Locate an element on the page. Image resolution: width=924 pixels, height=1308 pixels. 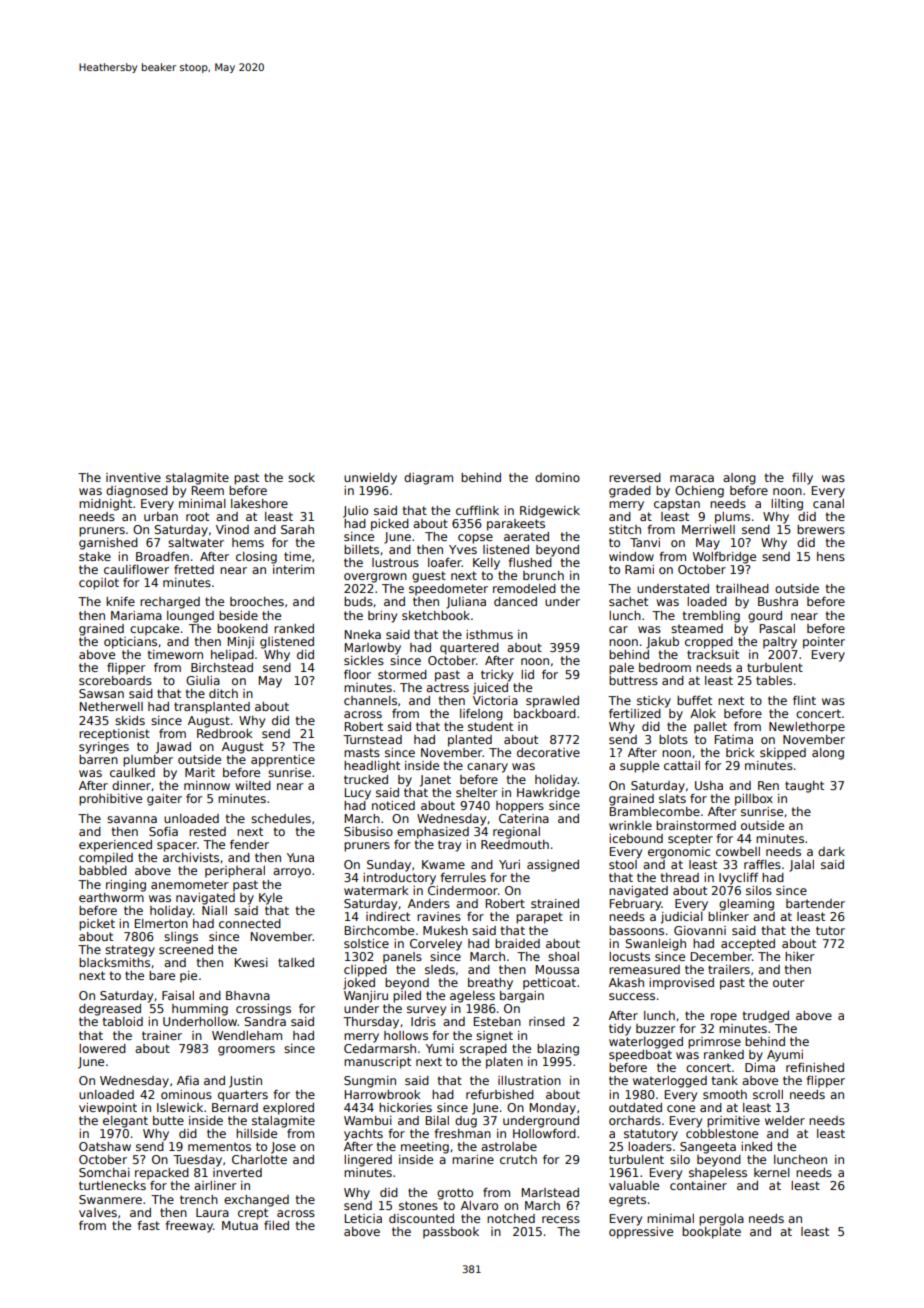
Monday is located at coordinates (553, 1109).
